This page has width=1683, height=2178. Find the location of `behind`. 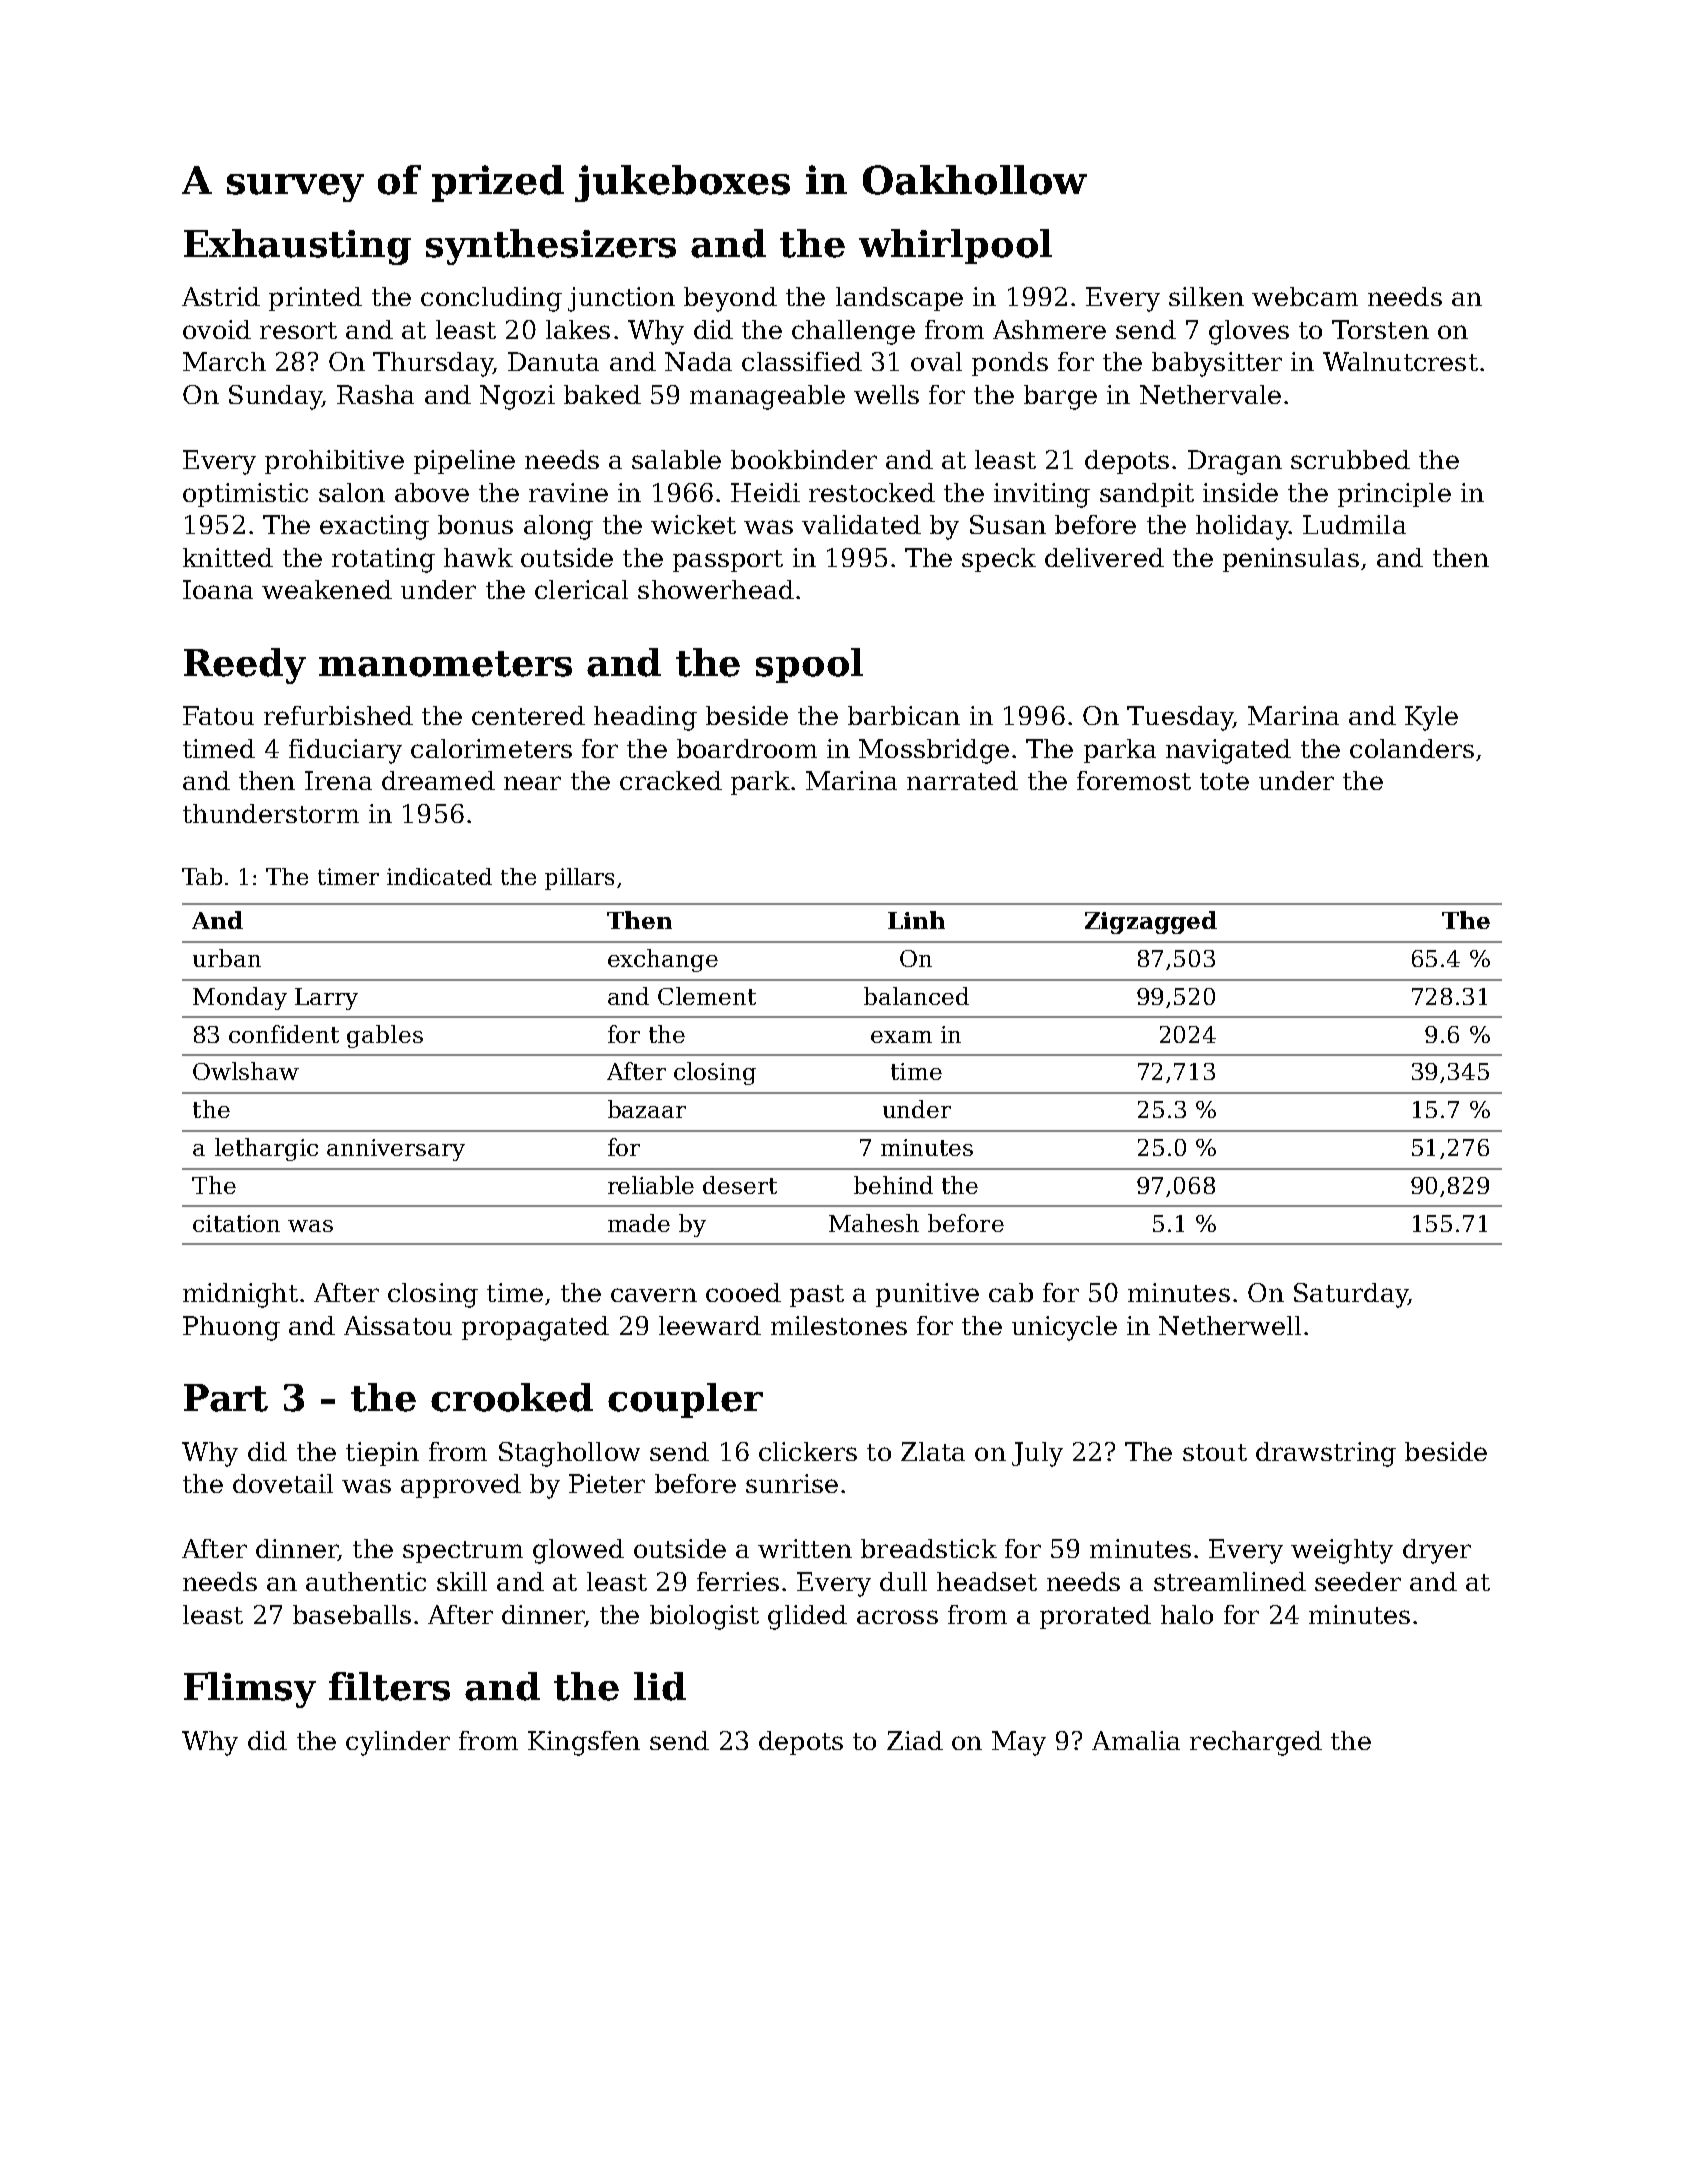

behind is located at coordinates (893, 1185).
